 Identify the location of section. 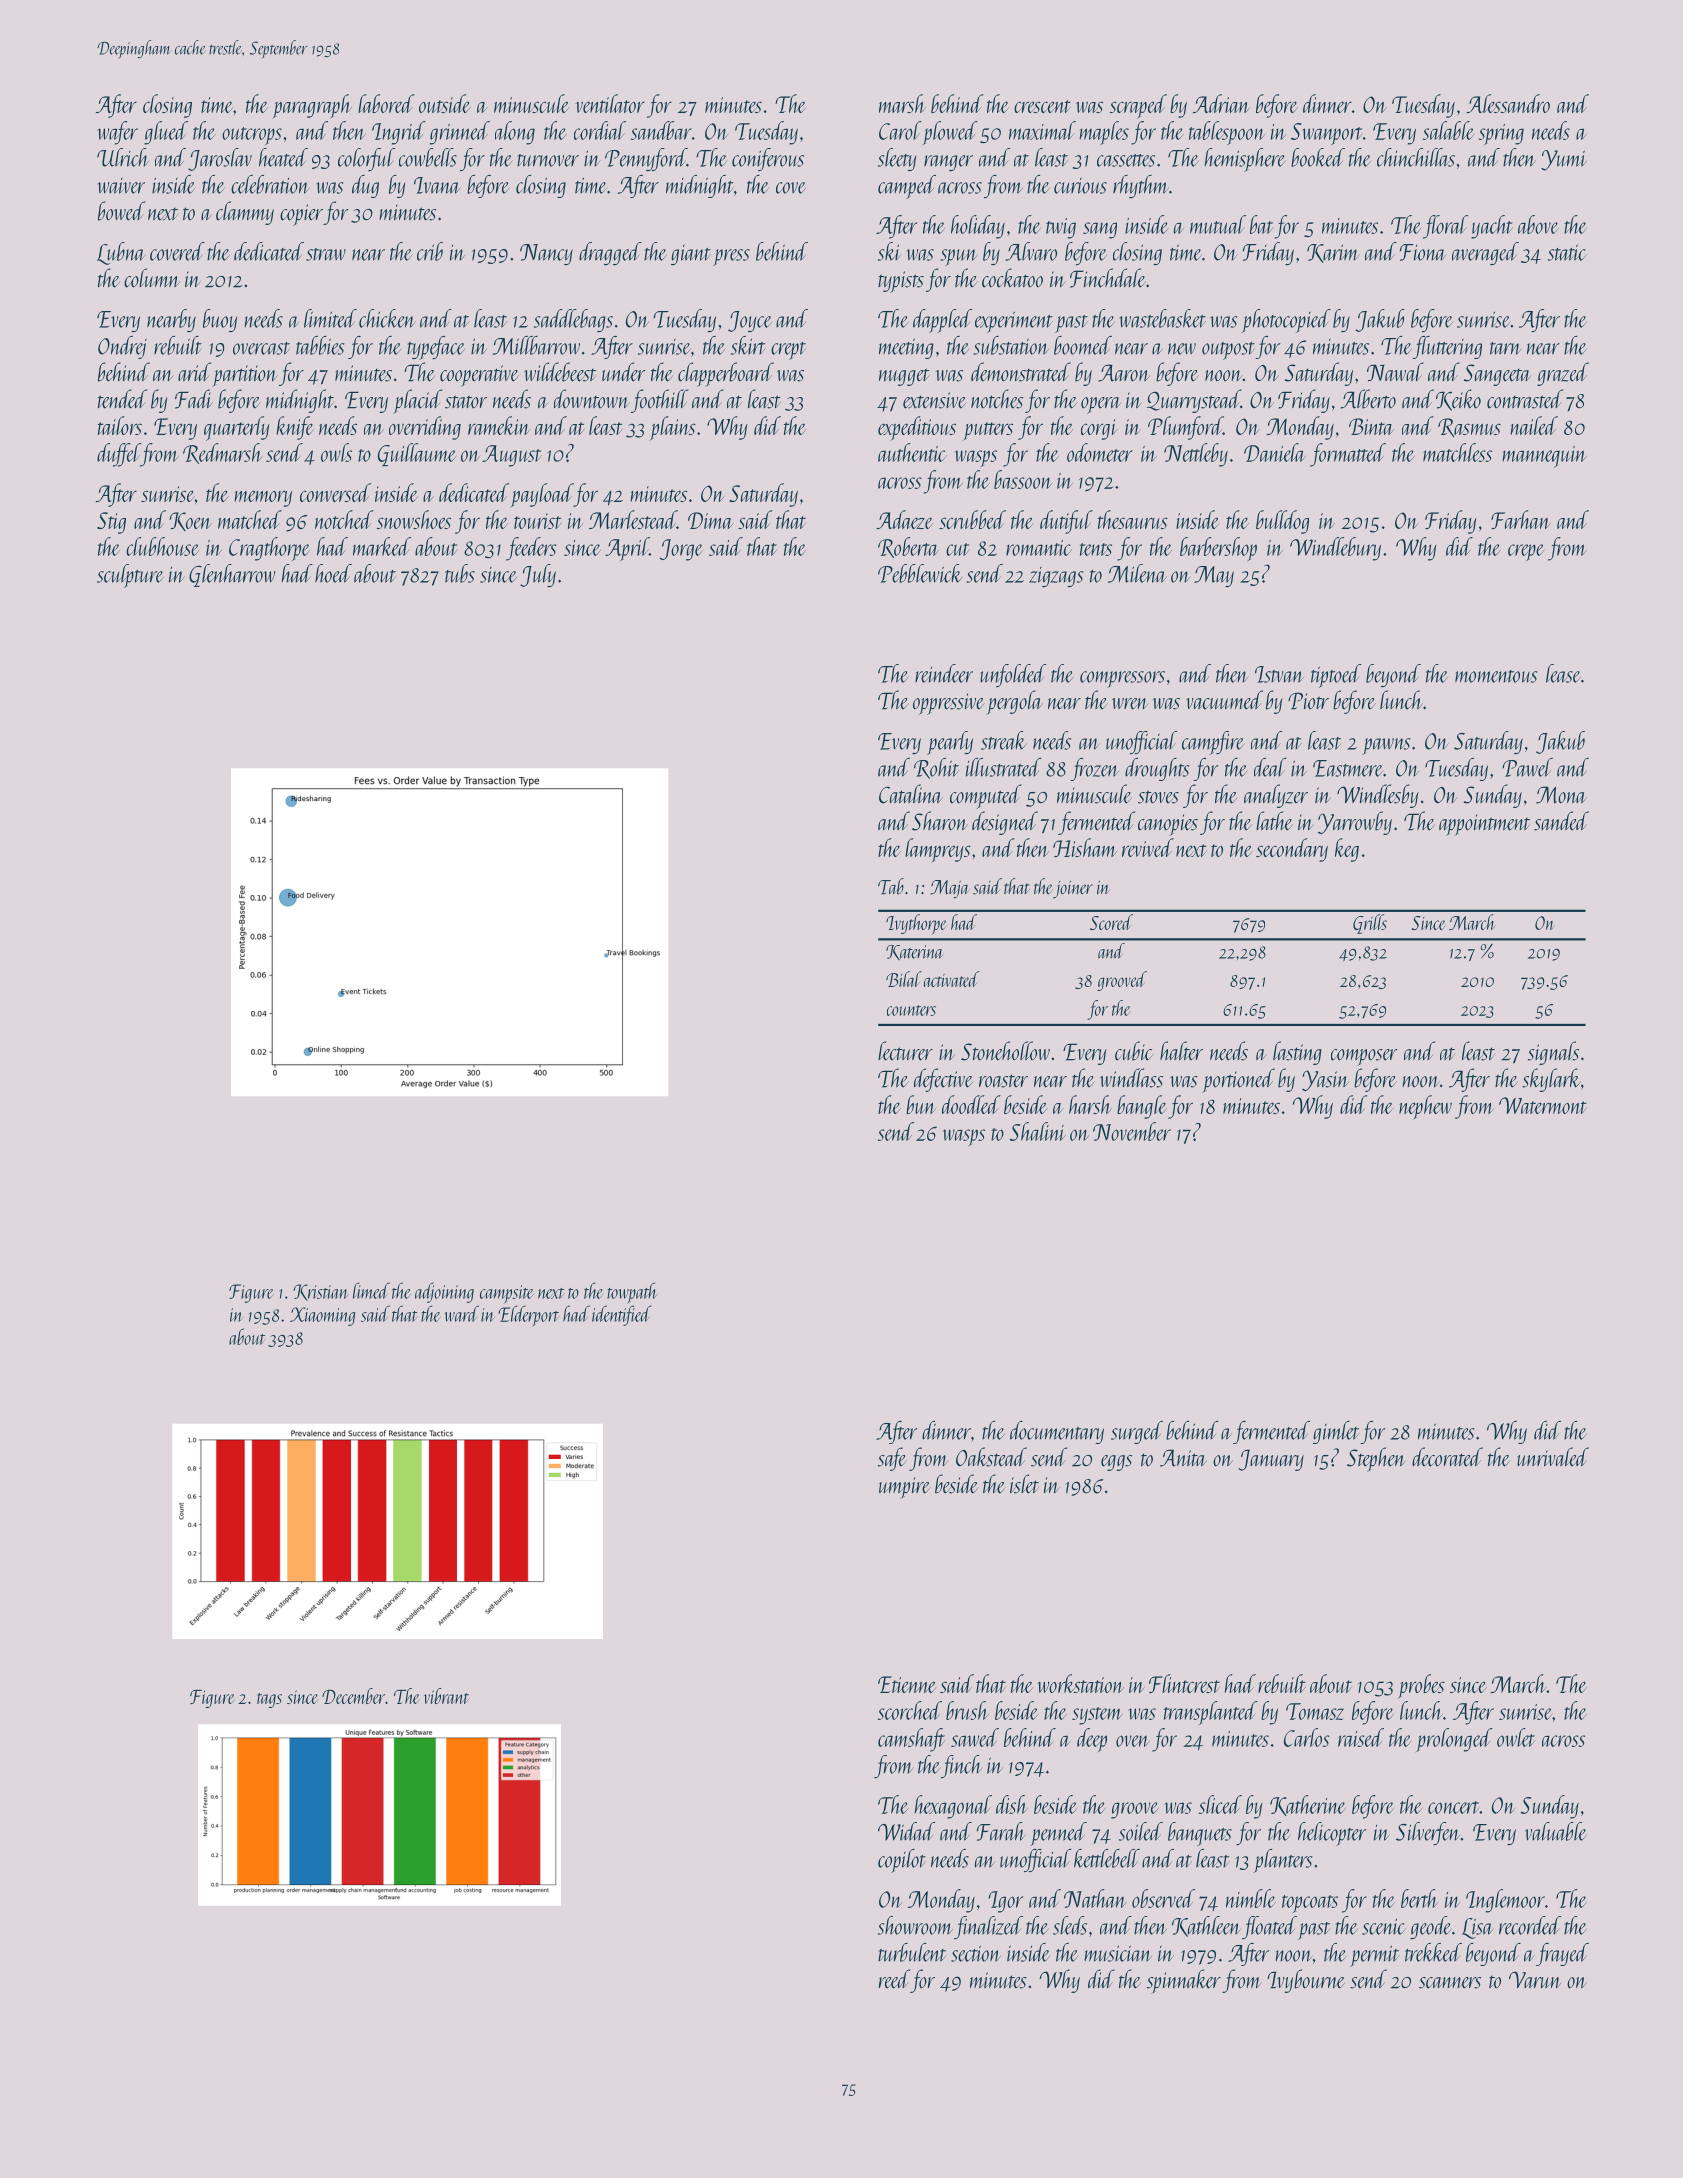
(976, 1954).
